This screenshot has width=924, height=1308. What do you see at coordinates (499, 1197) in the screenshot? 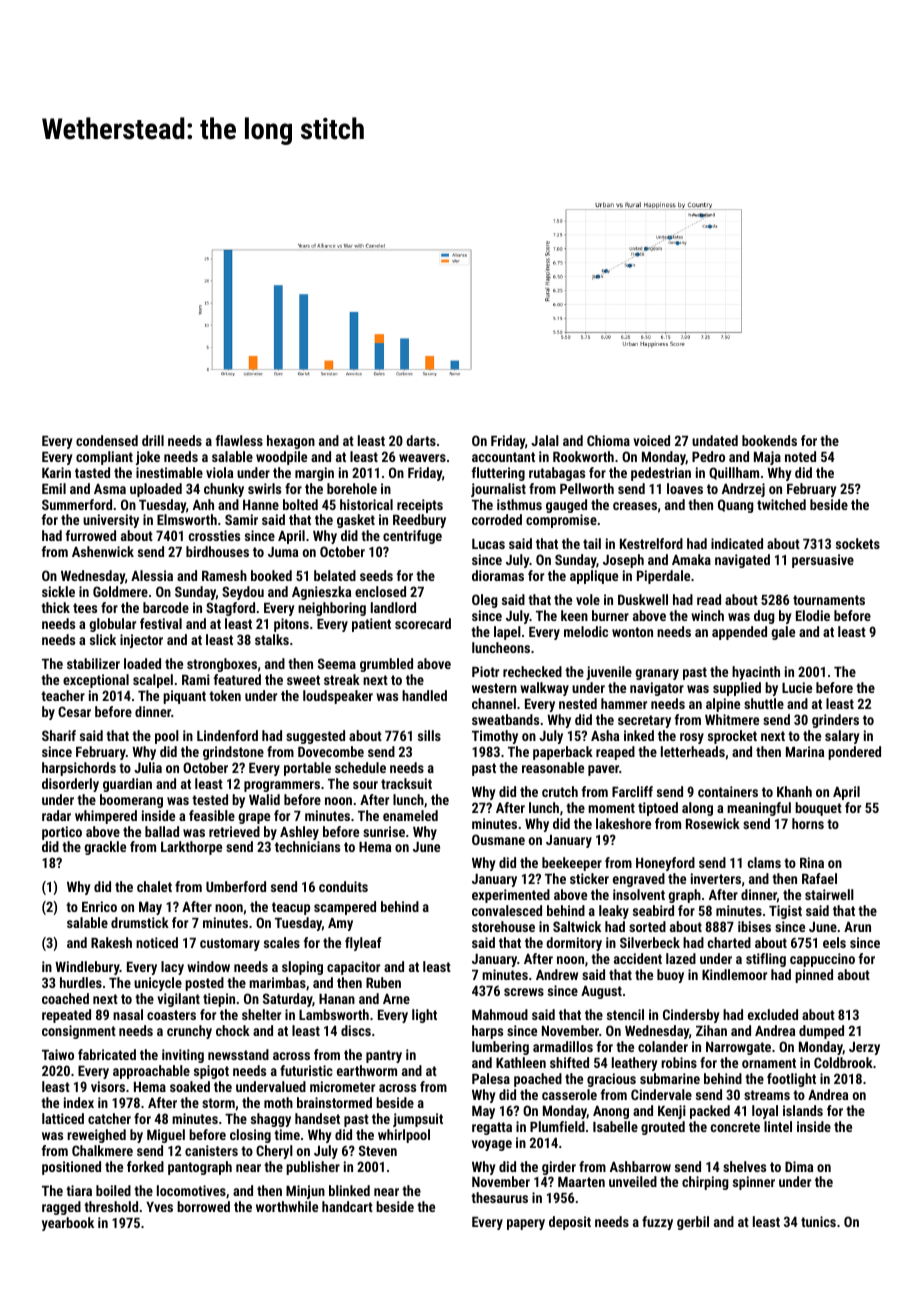
I see `thesaurus` at bounding box center [499, 1197].
